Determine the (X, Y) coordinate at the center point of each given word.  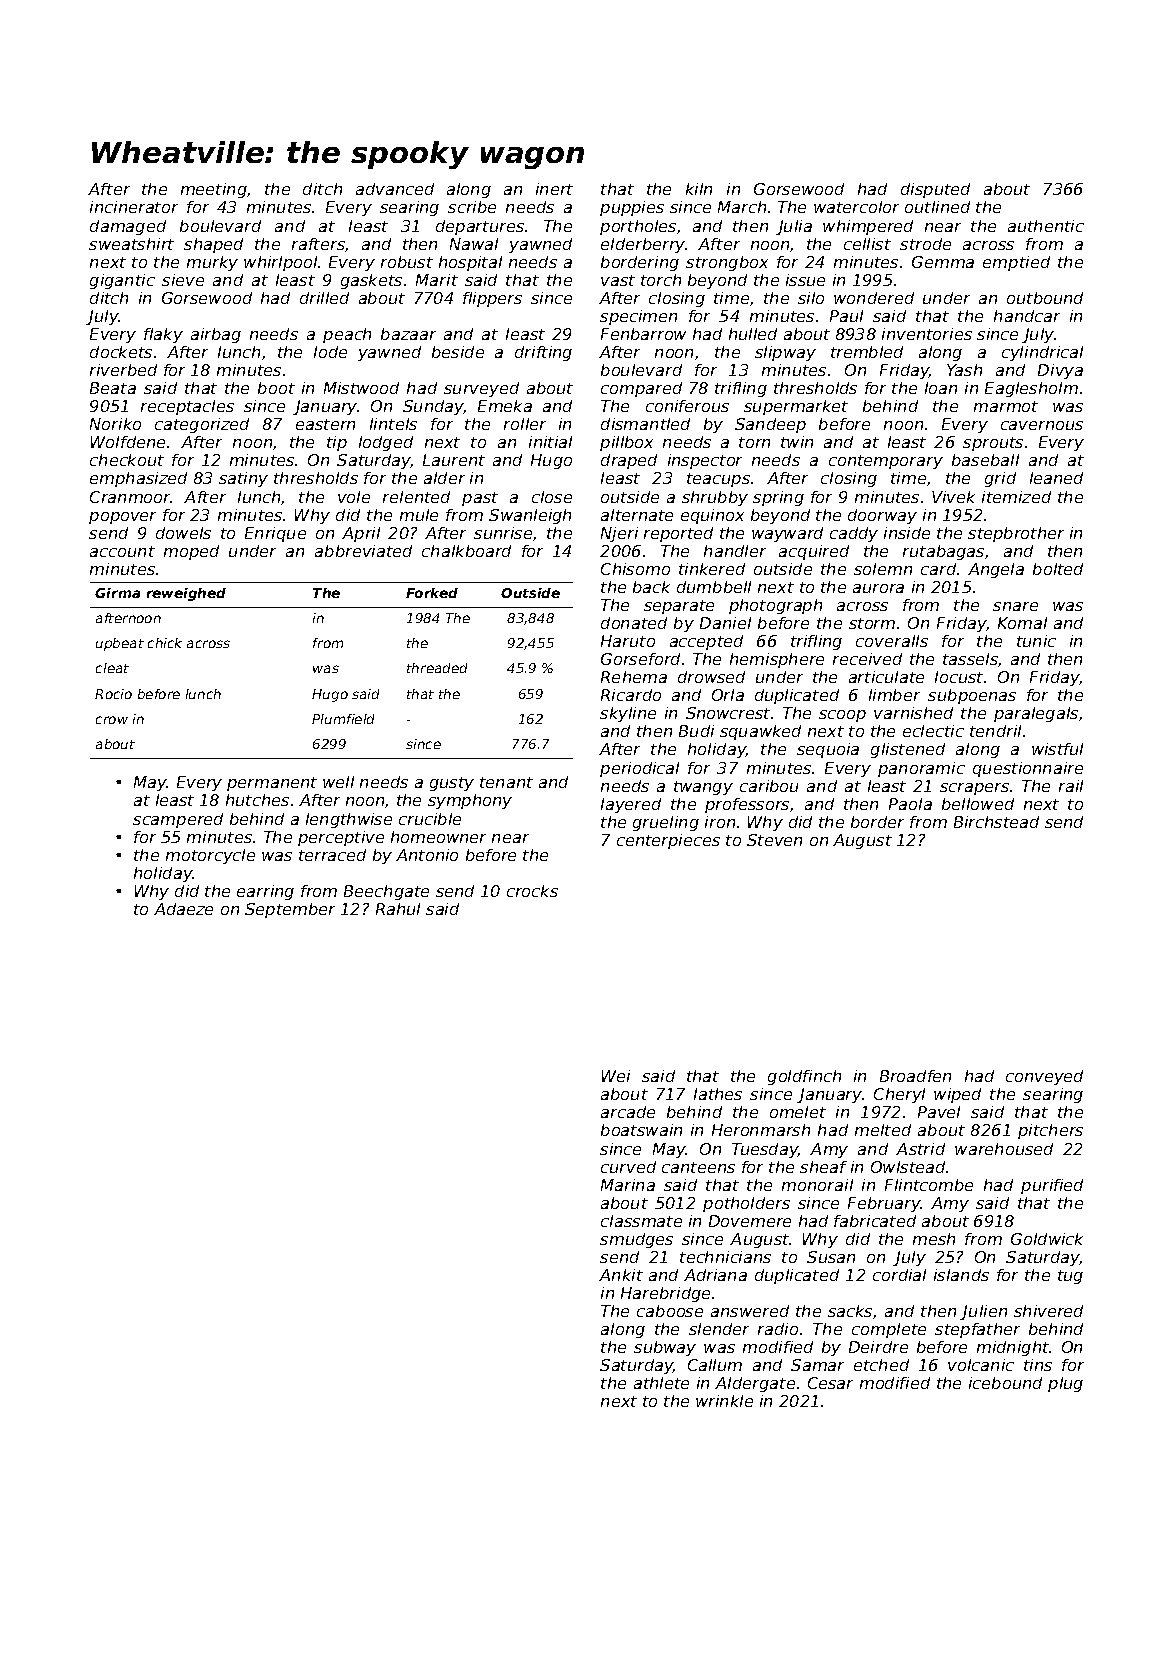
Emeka (505, 406)
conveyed (1044, 1077)
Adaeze (183, 909)
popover (122, 518)
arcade (628, 1112)
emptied (1016, 263)
